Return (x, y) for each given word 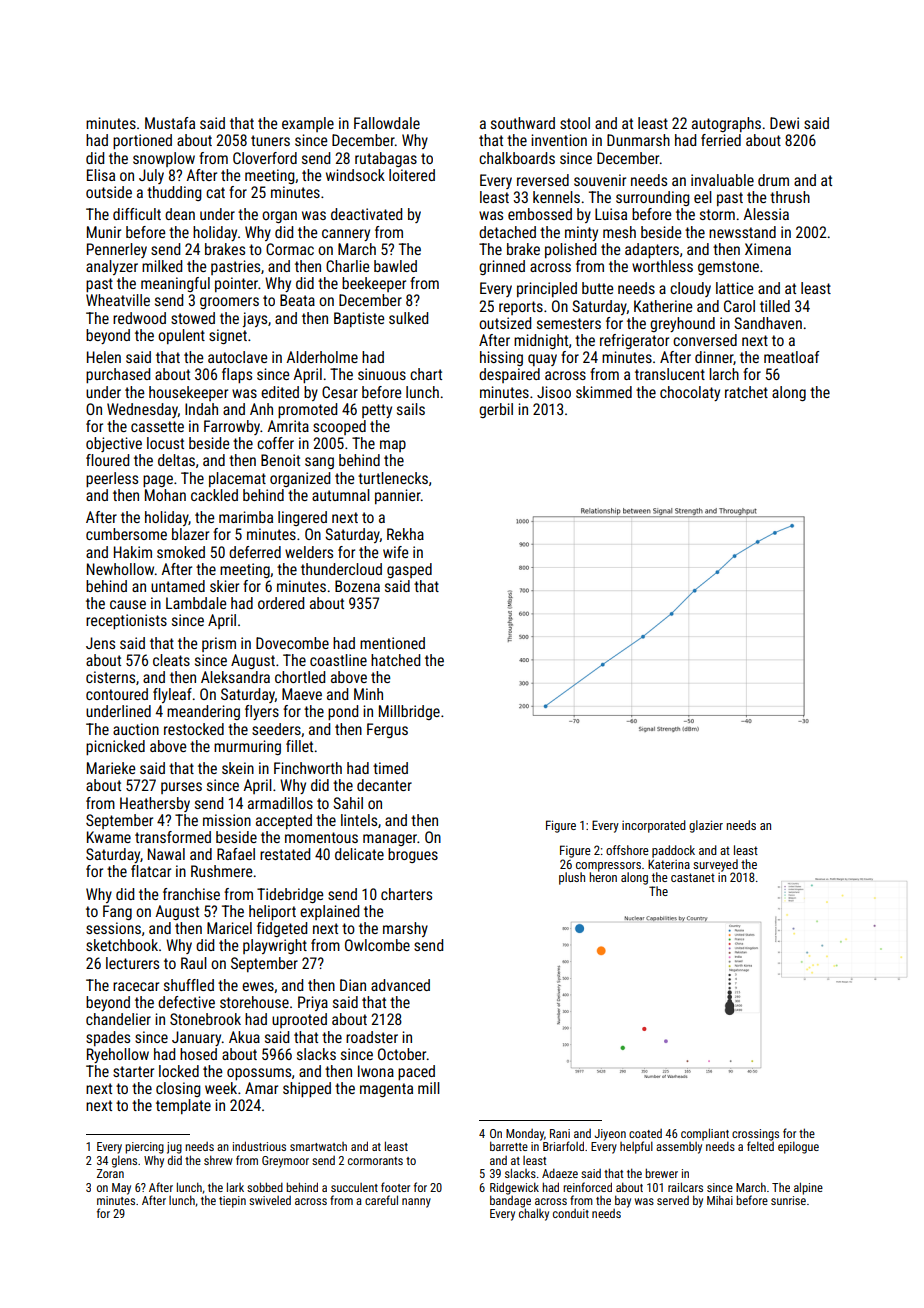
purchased (118, 375)
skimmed (604, 392)
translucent (670, 374)
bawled (395, 266)
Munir (104, 232)
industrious (259, 1146)
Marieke (111, 768)
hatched (395, 660)
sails (411, 409)
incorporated (654, 826)
